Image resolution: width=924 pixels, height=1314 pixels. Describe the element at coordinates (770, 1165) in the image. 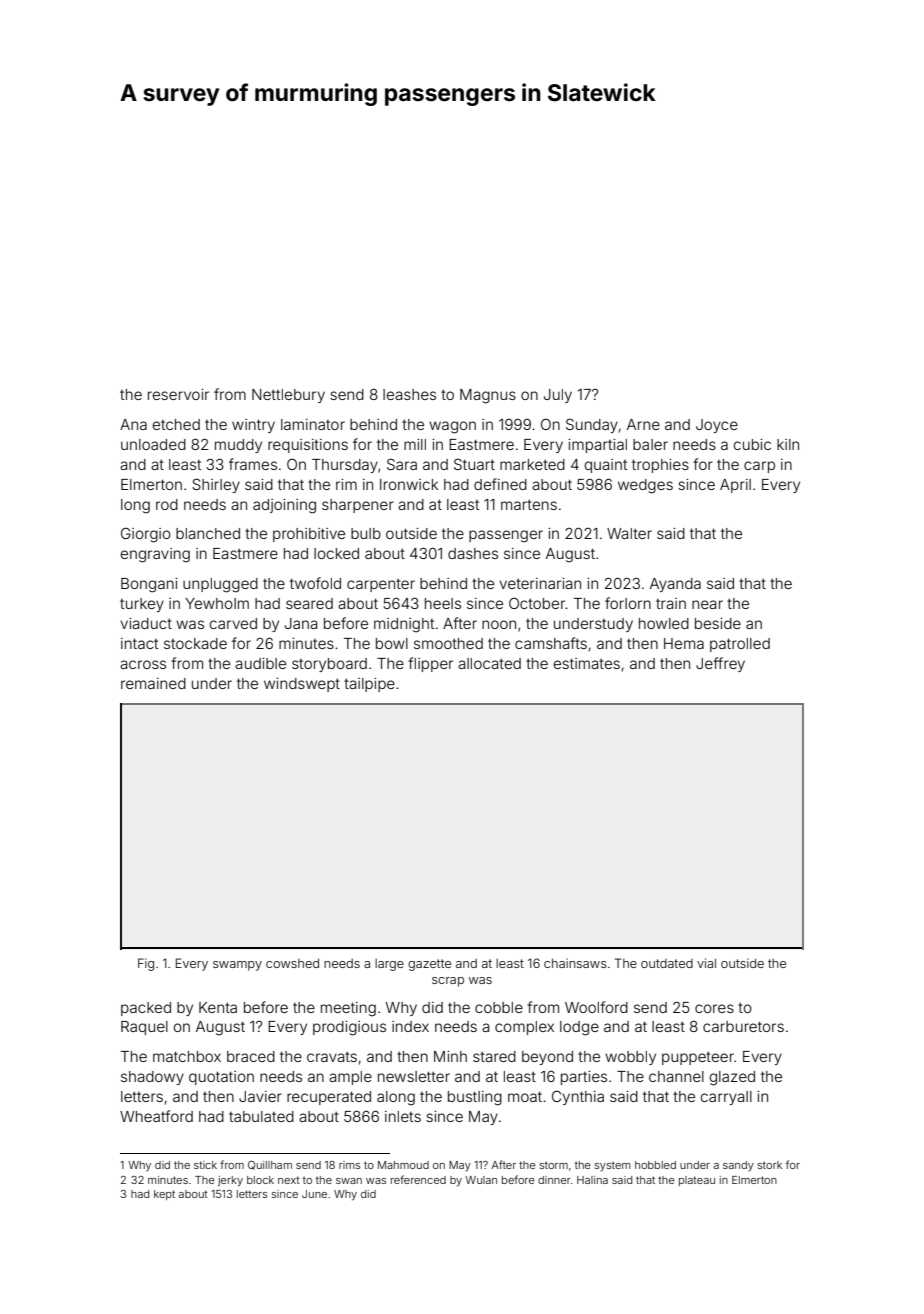

I see `stork` at that location.
